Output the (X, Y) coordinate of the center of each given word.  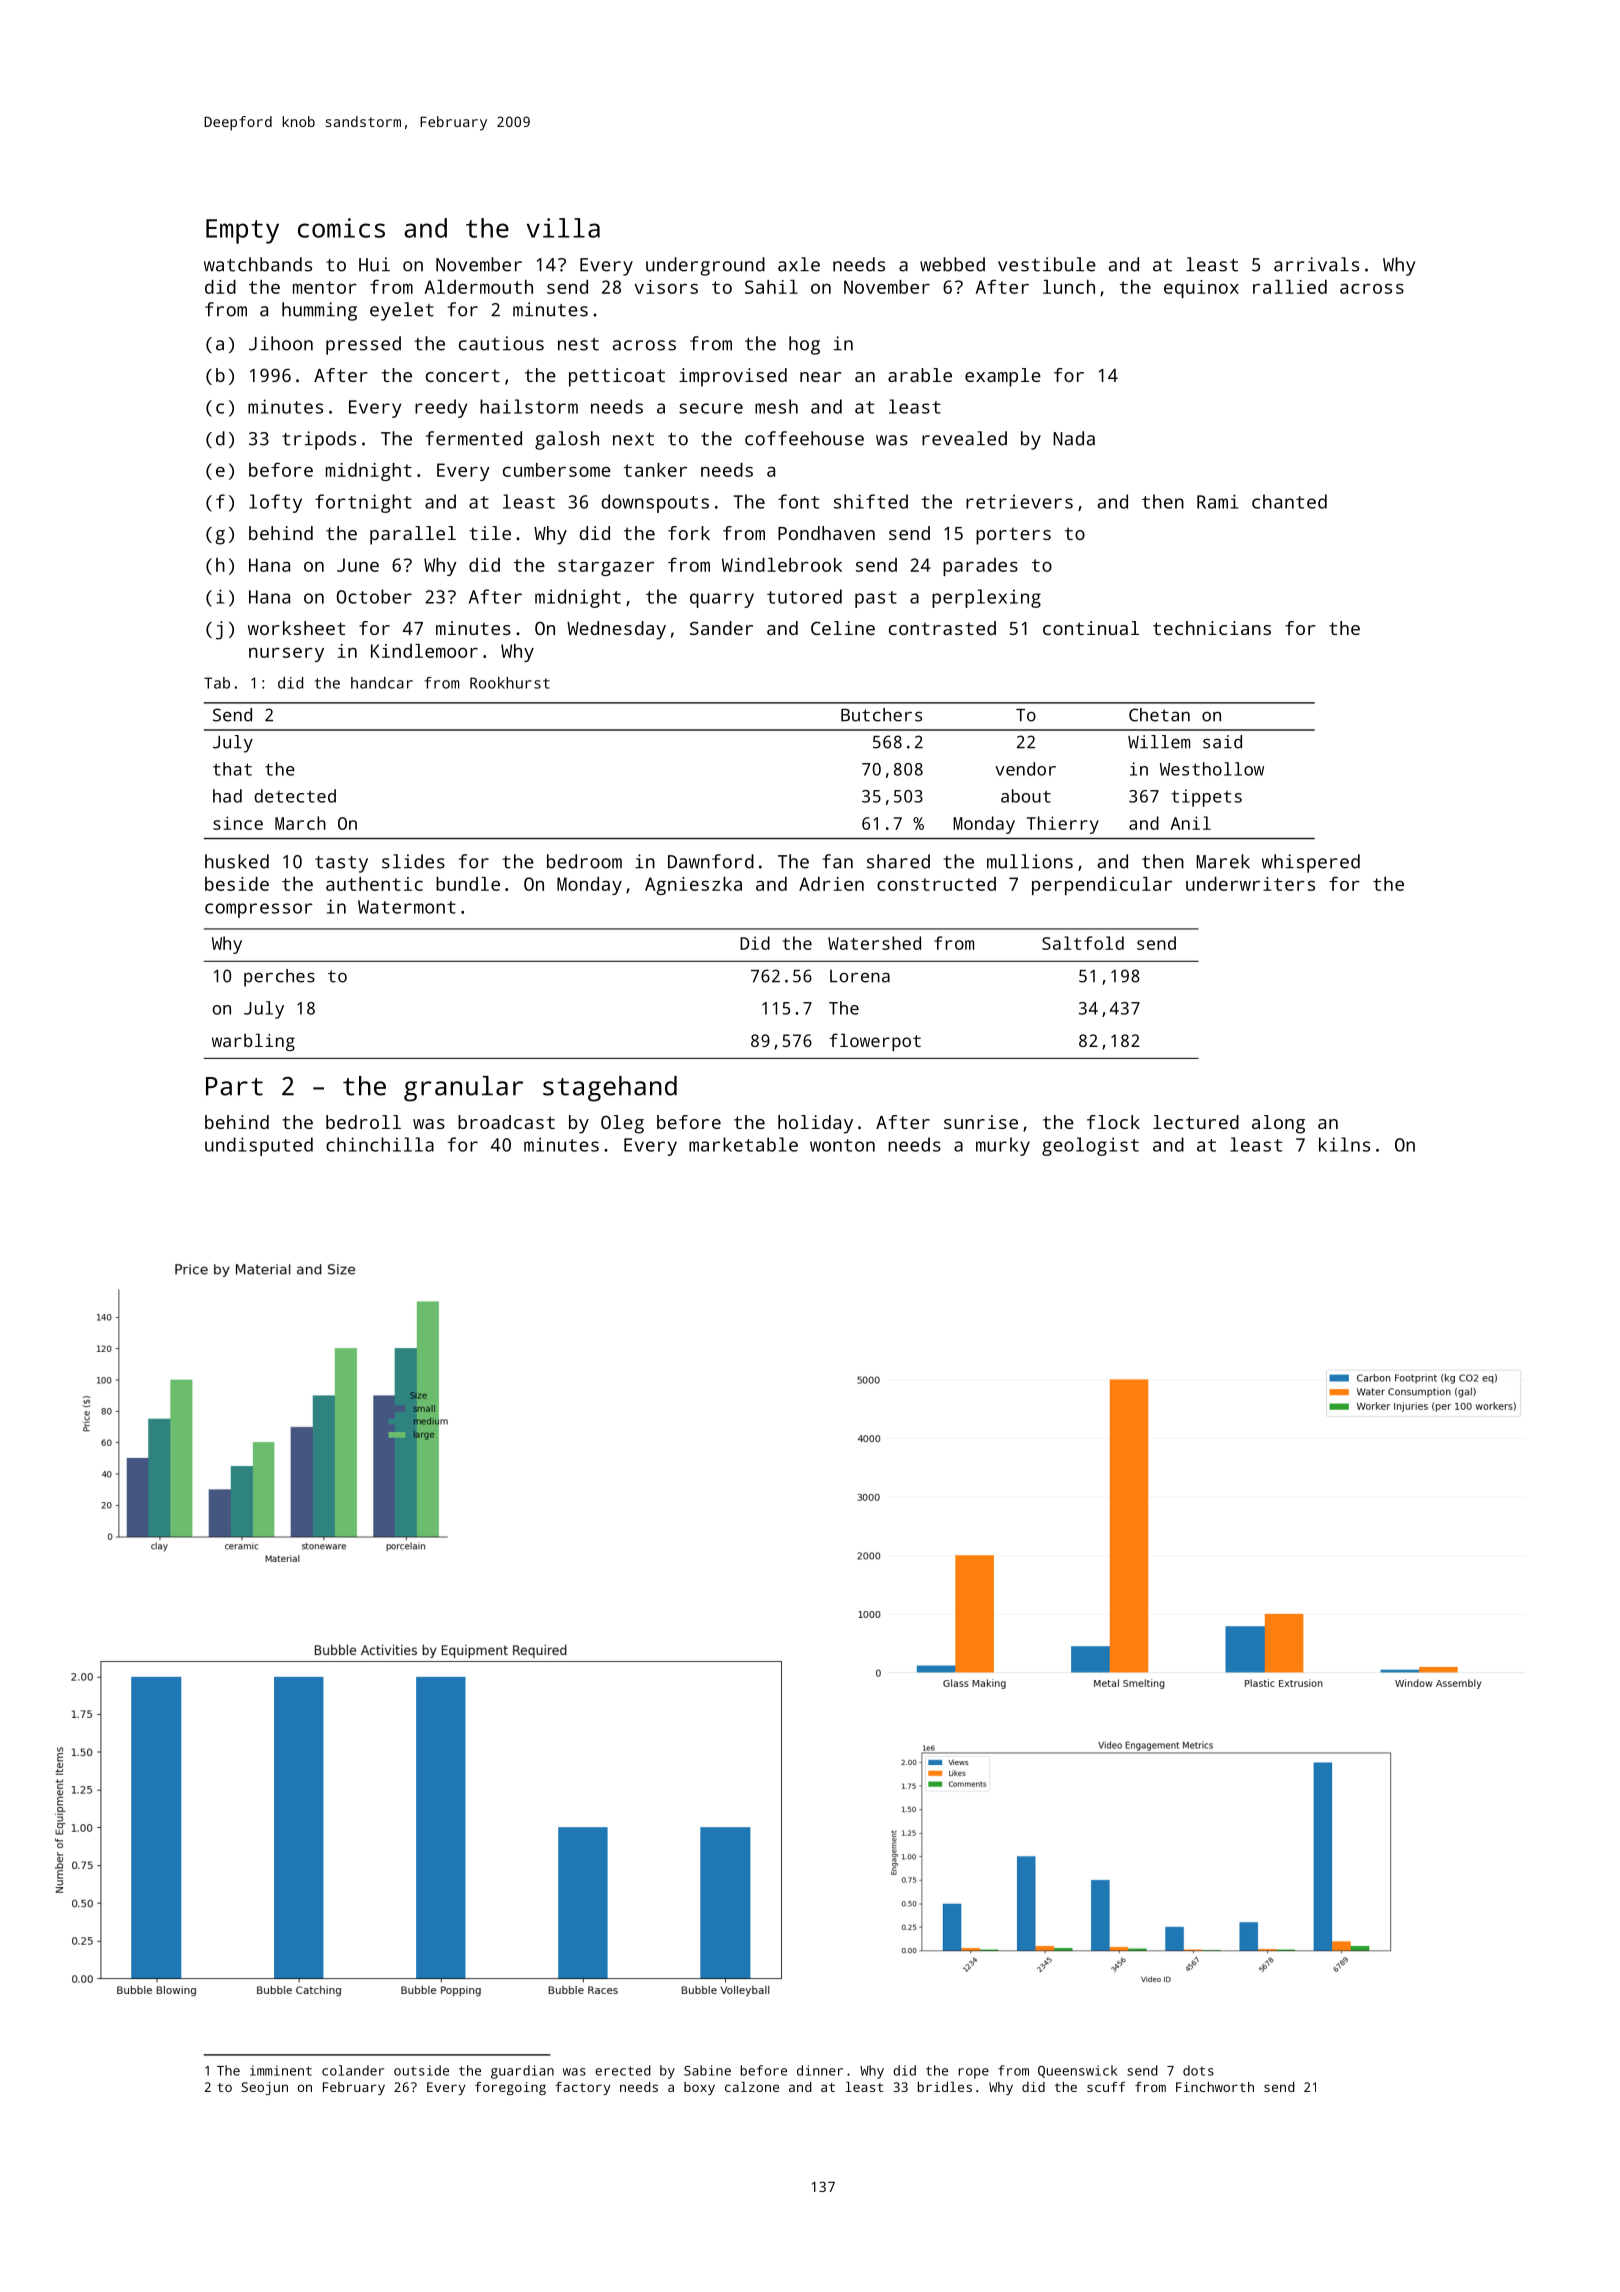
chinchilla (380, 1144)
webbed (952, 264)
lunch (1069, 287)
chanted (1289, 501)
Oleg (622, 1124)
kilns (1344, 1144)
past (876, 599)
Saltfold (1083, 943)
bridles (945, 2087)
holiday (815, 1124)
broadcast (506, 1122)
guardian (522, 2072)
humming (319, 311)
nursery (286, 654)
